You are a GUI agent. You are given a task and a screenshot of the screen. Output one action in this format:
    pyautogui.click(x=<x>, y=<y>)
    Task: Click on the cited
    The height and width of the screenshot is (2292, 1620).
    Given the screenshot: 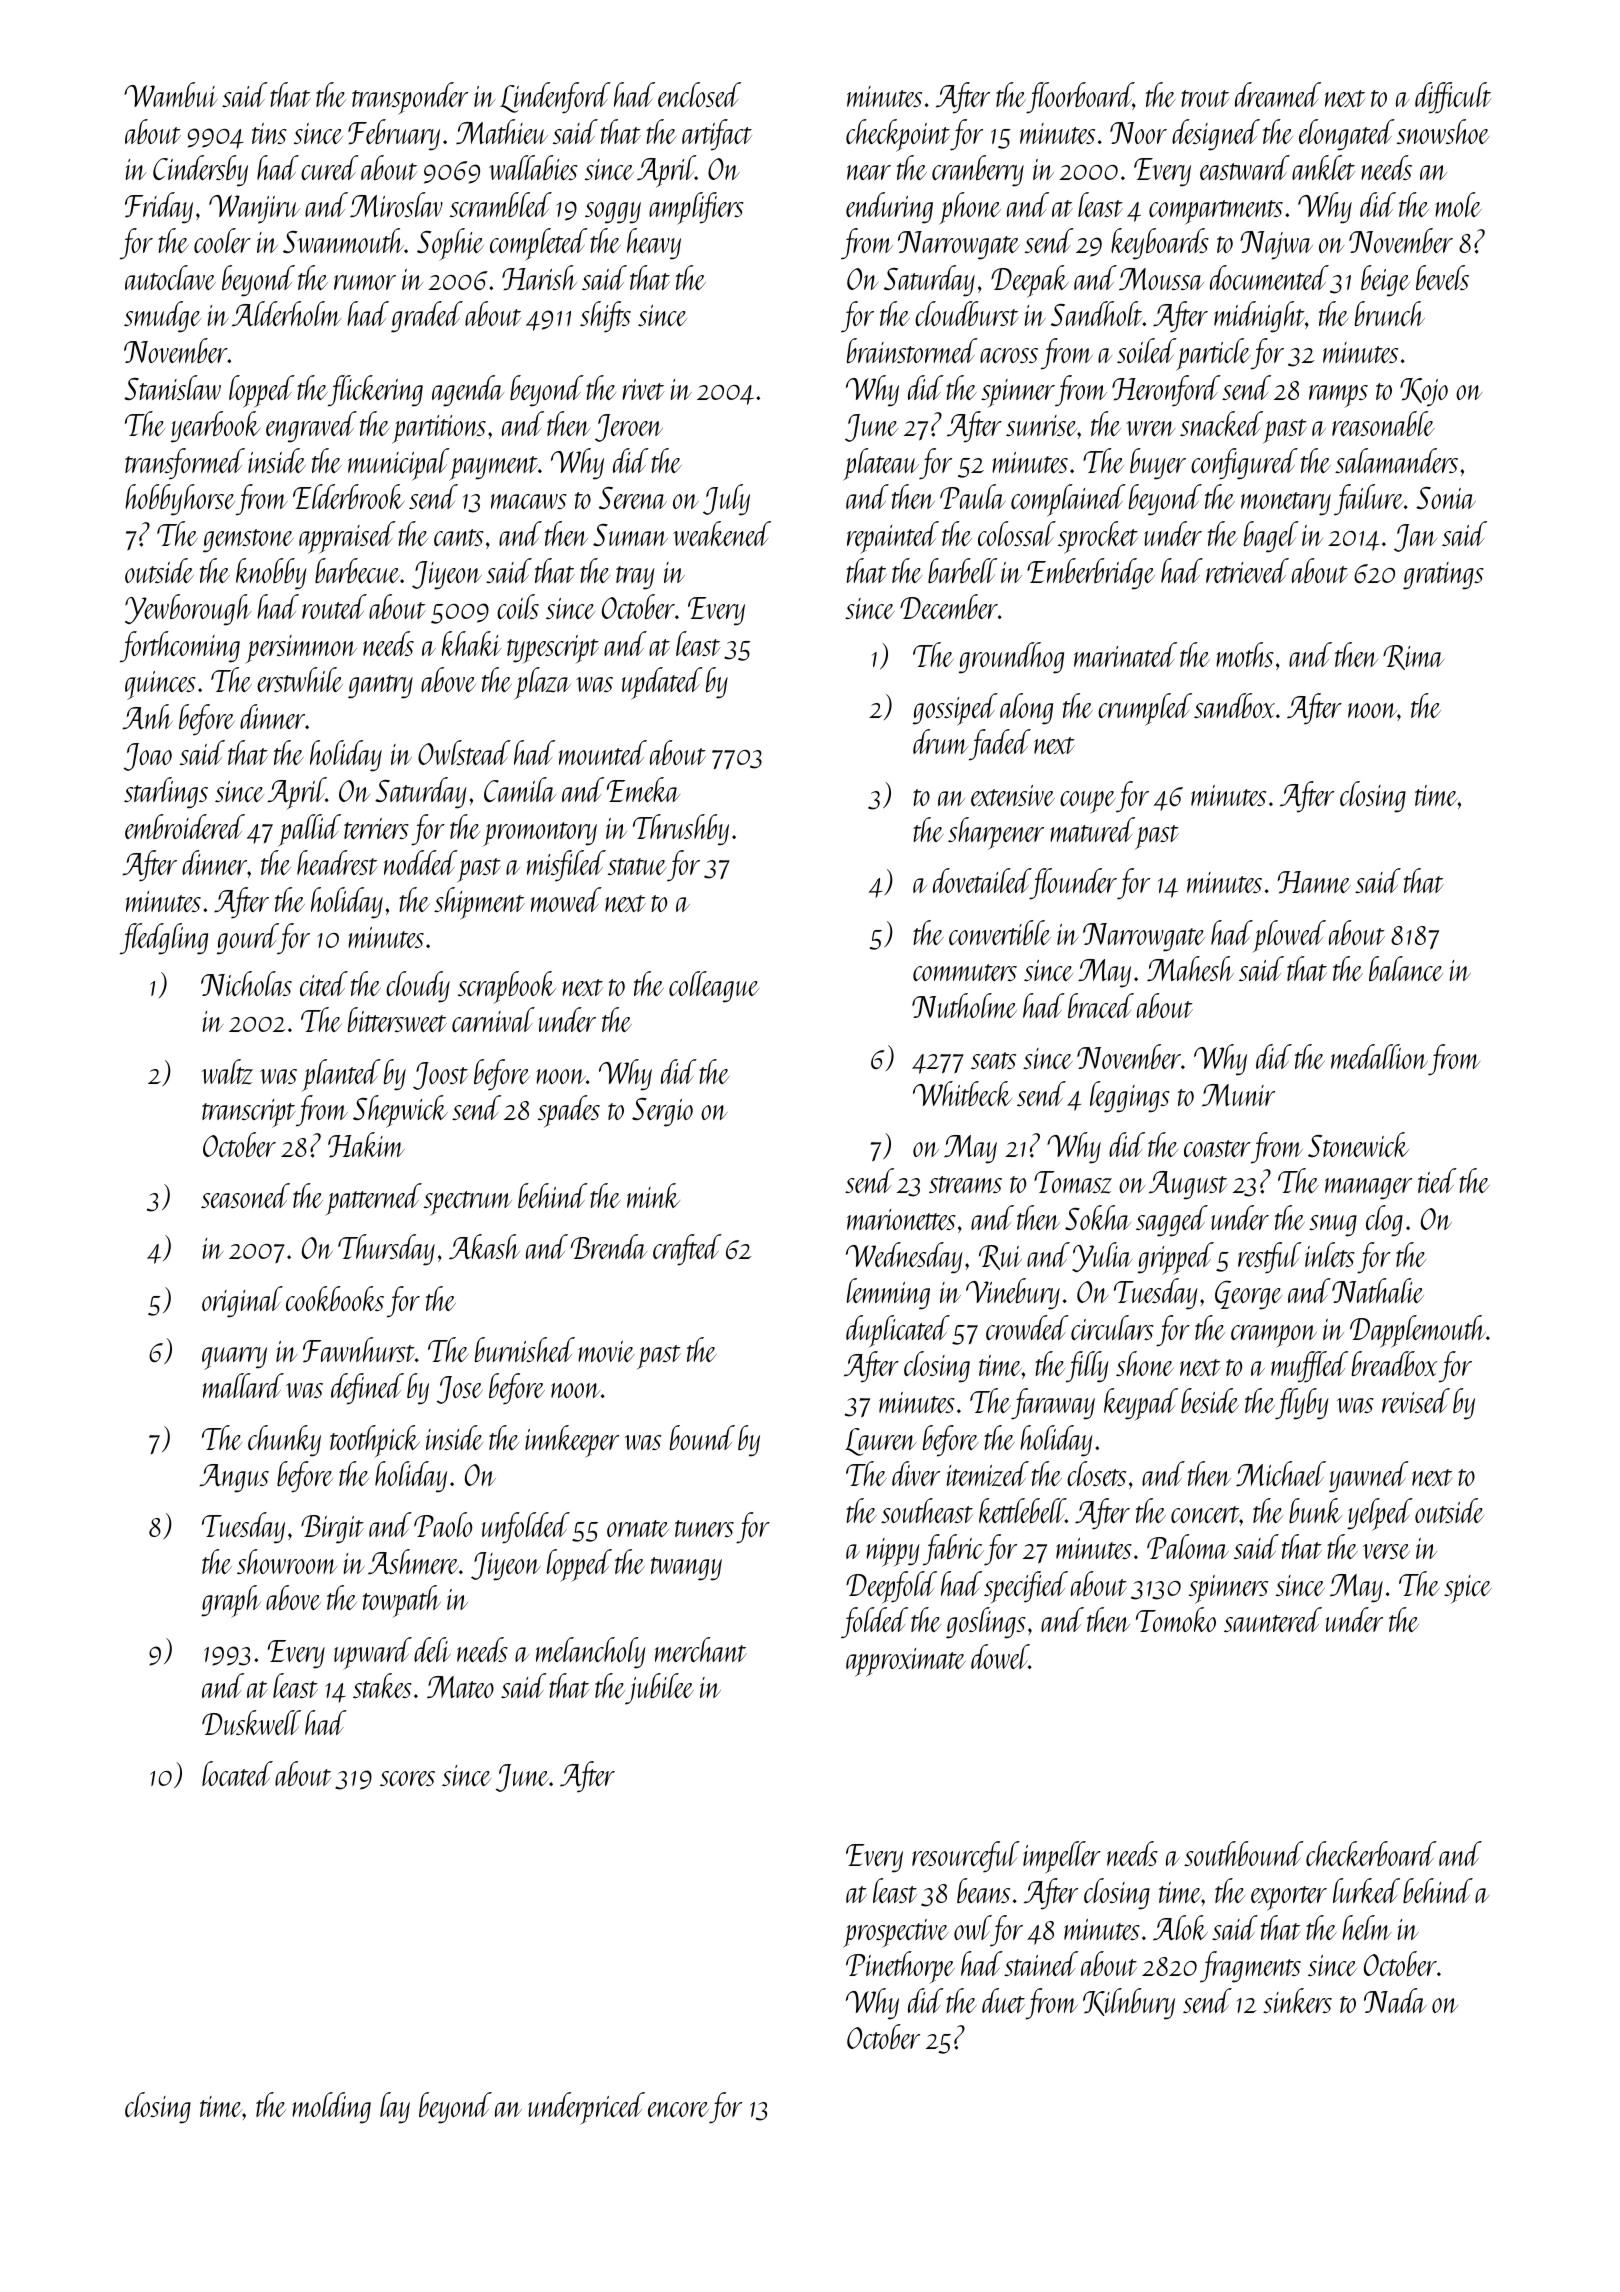 What is the action you would take?
    pyautogui.click(x=324, y=983)
